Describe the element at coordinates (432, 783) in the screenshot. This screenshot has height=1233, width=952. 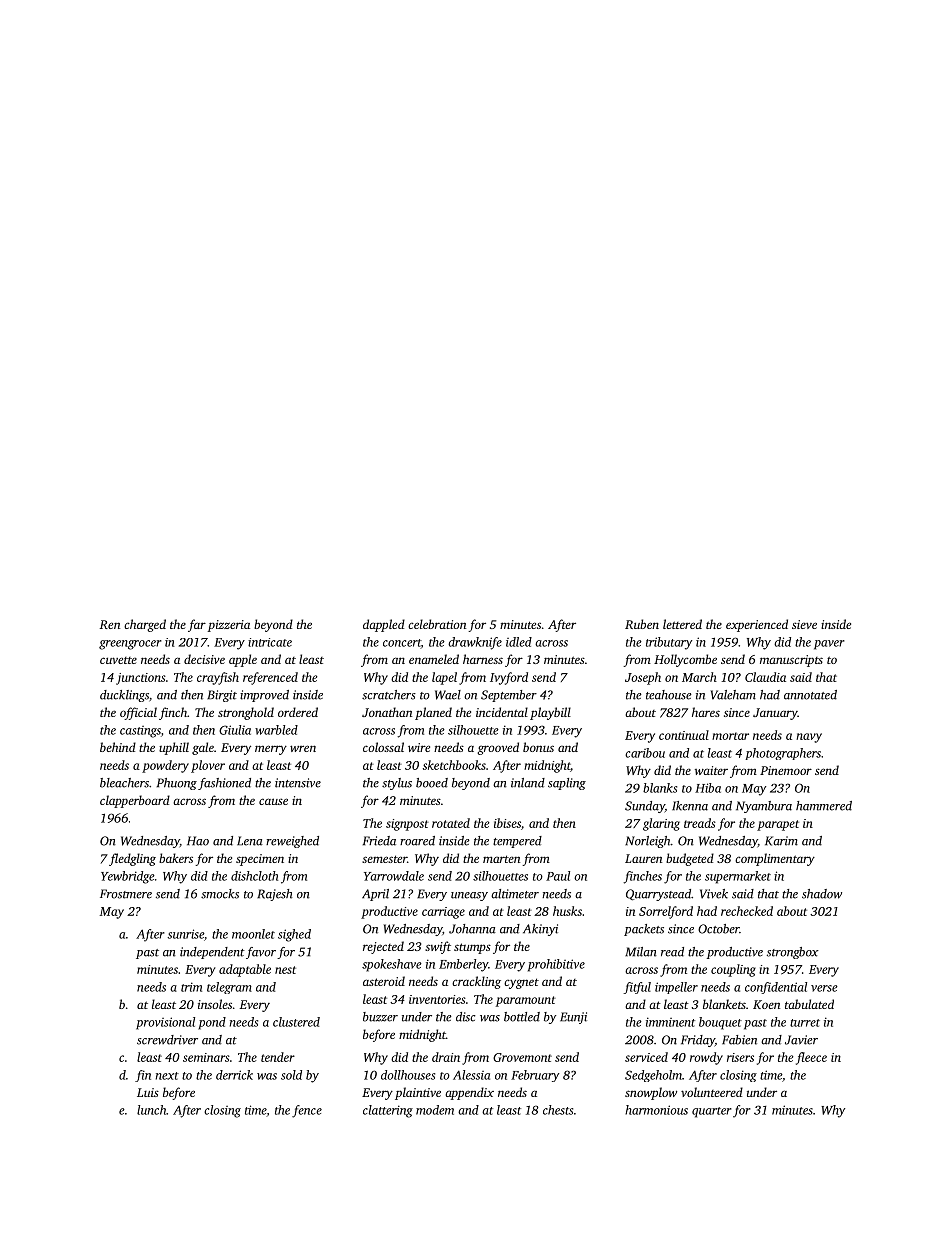
I see `booed` at that location.
